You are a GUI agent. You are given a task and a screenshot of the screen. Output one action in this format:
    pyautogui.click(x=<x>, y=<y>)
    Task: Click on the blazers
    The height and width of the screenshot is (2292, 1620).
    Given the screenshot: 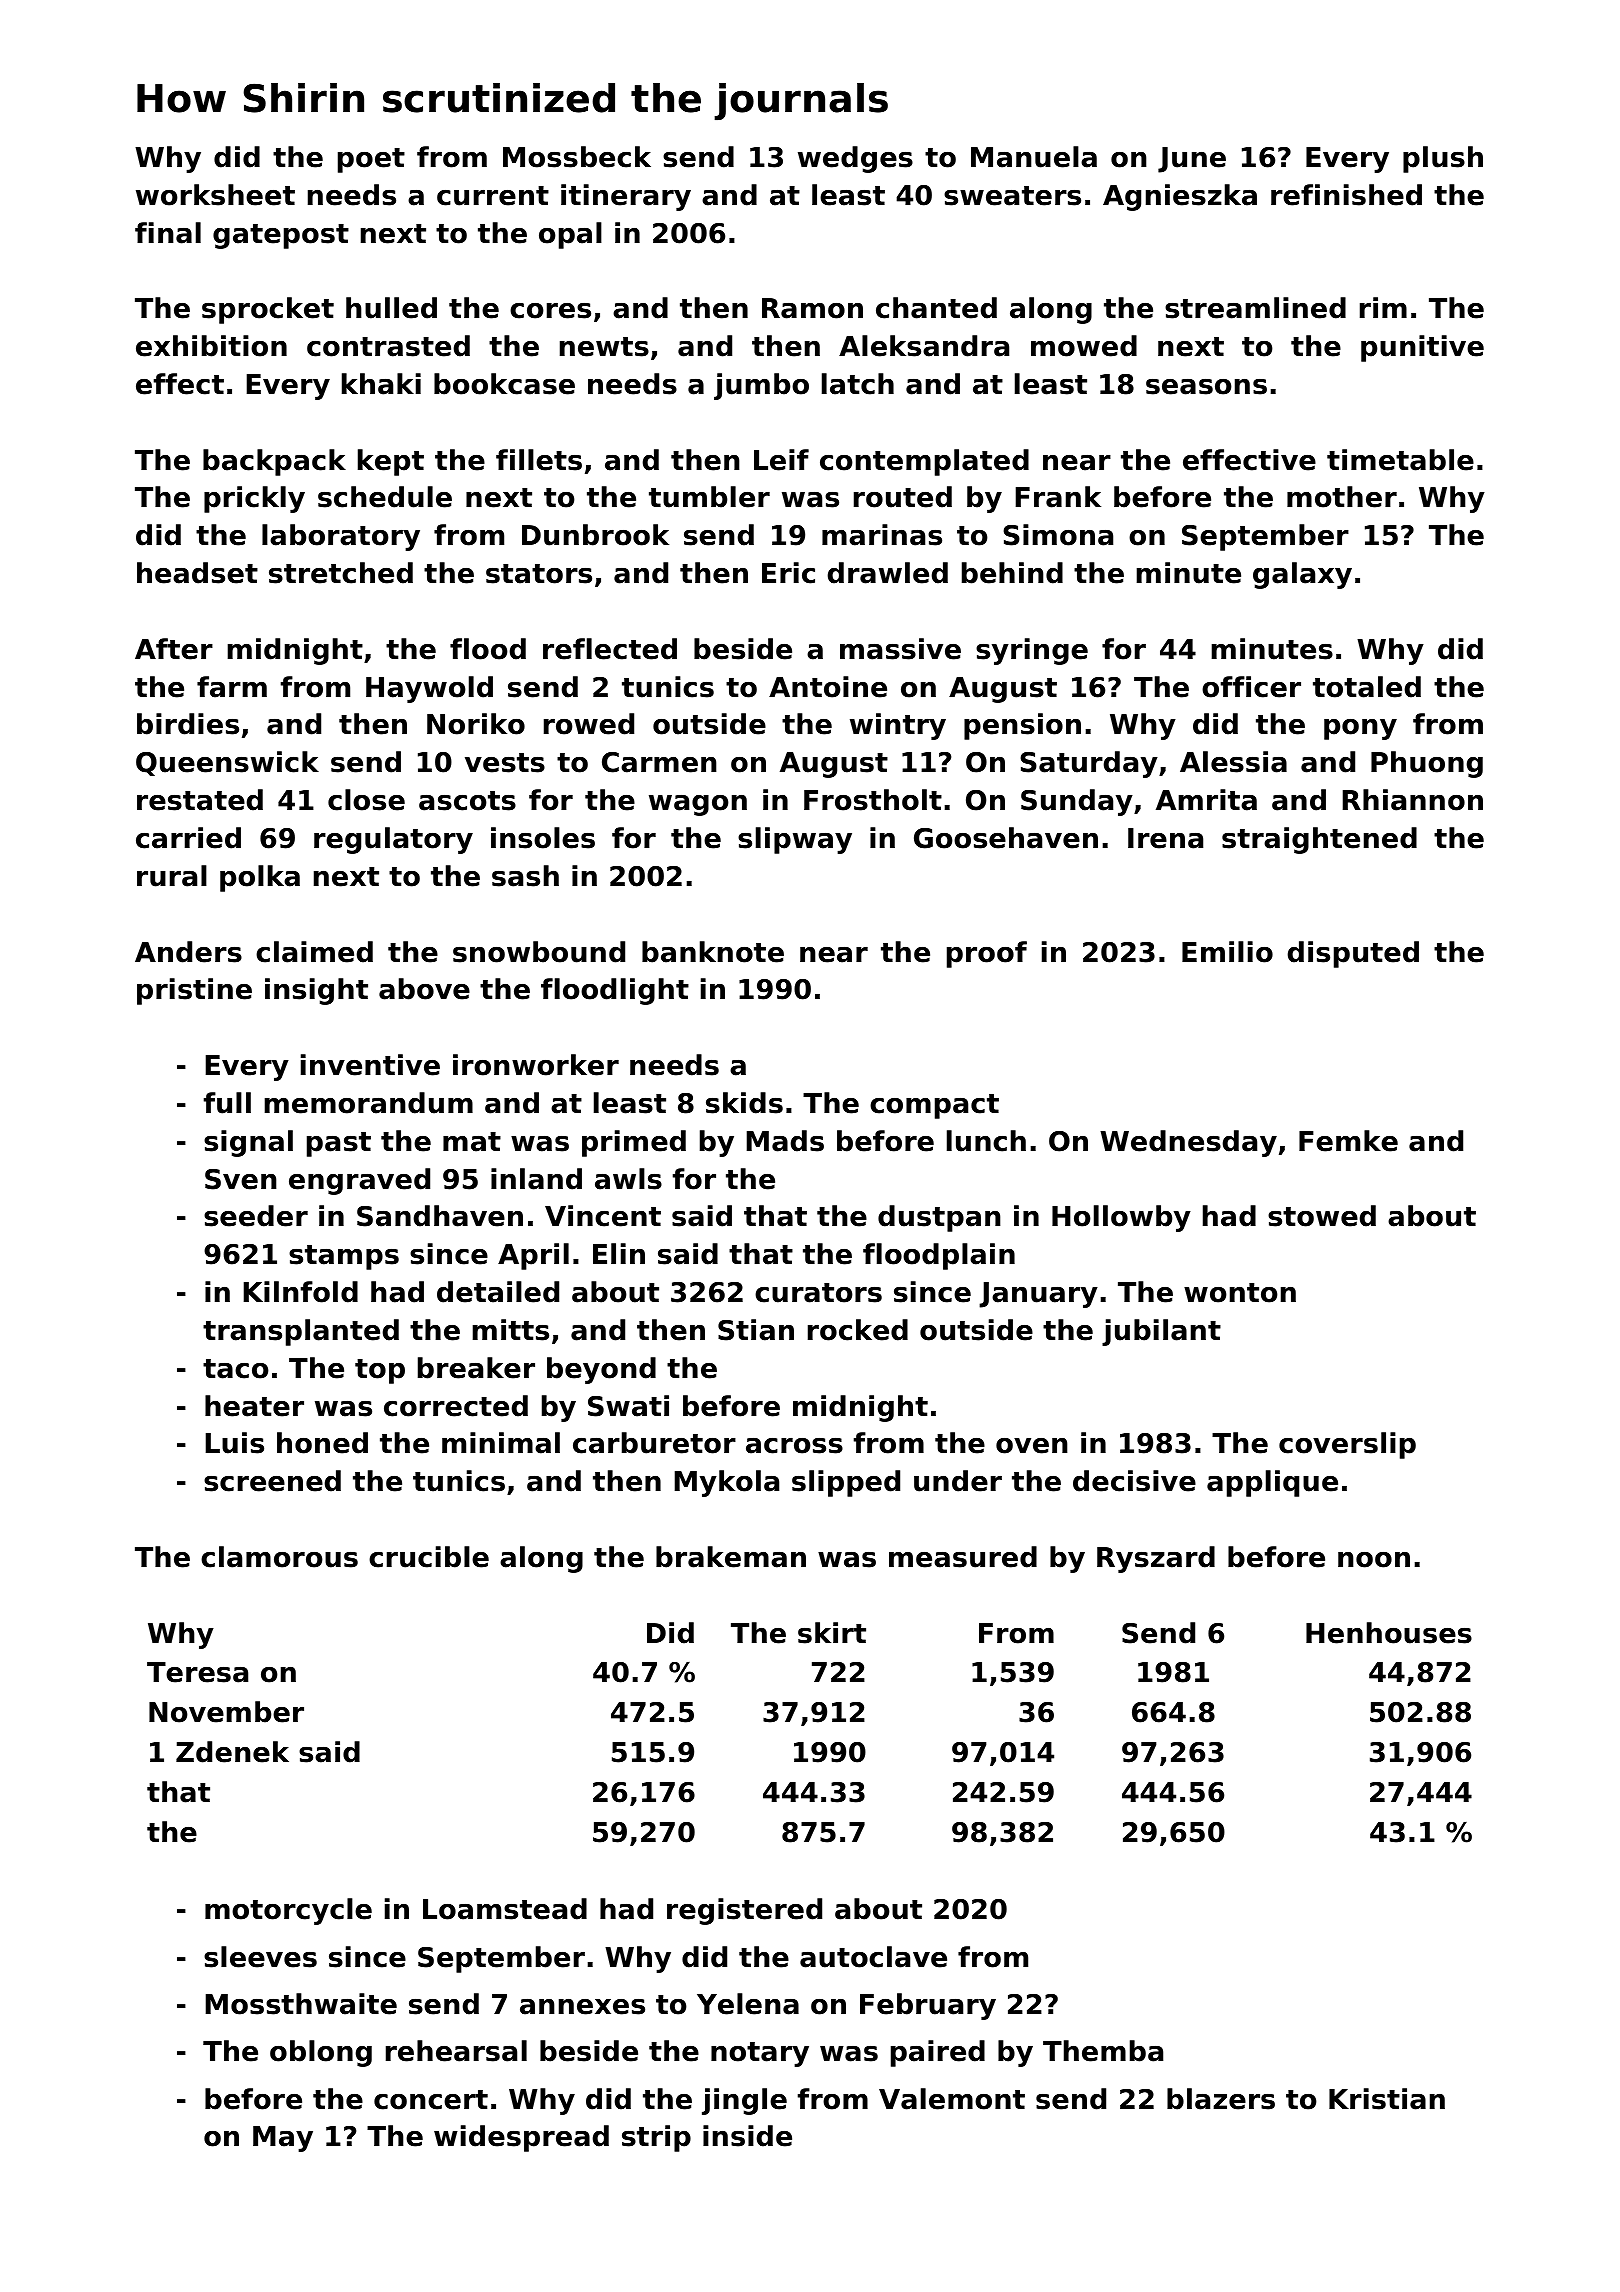 What is the action you would take?
    pyautogui.click(x=1221, y=2099)
